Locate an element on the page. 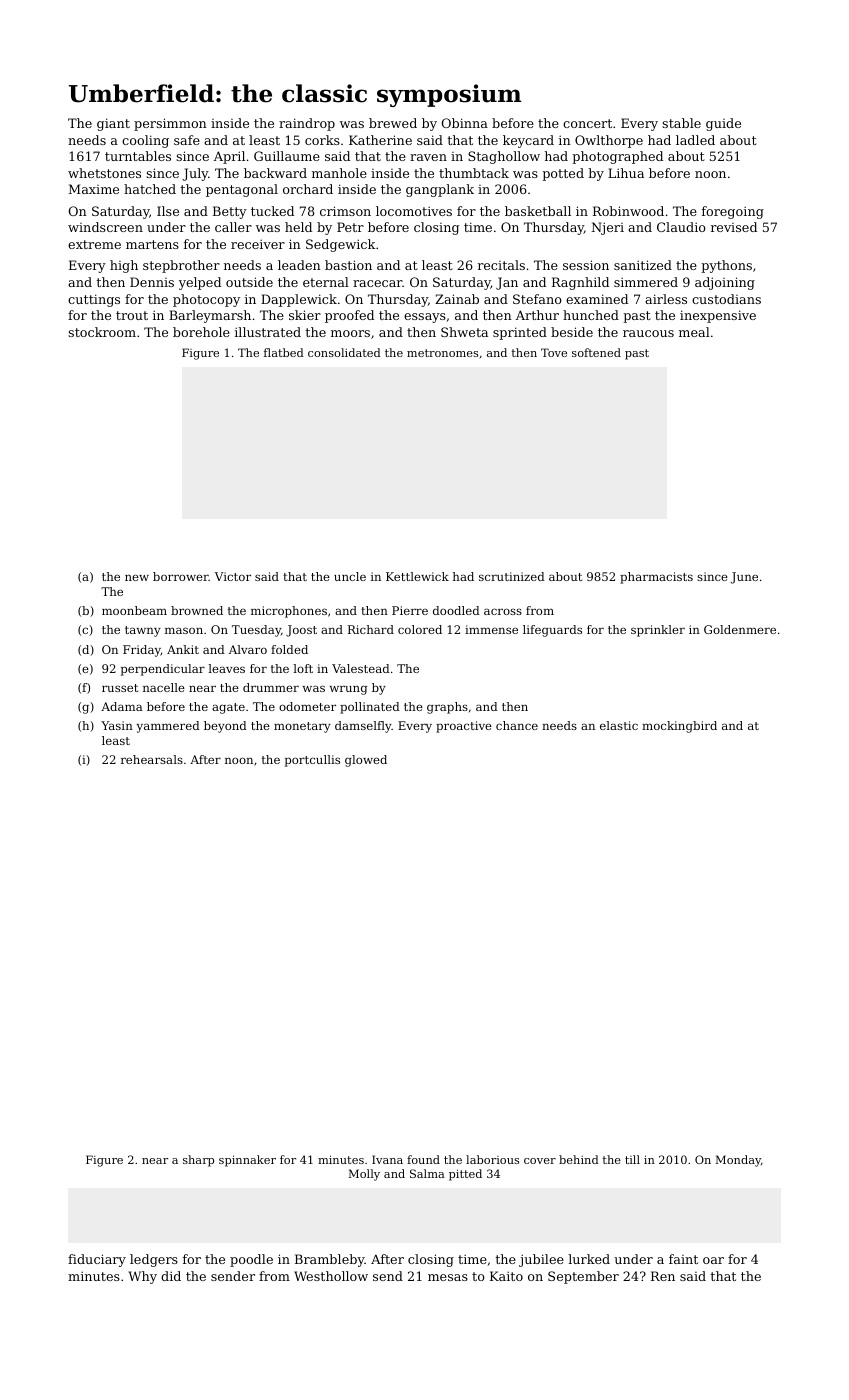 The image size is (849, 1400). Obinna is located at coordinates (464, 123).
